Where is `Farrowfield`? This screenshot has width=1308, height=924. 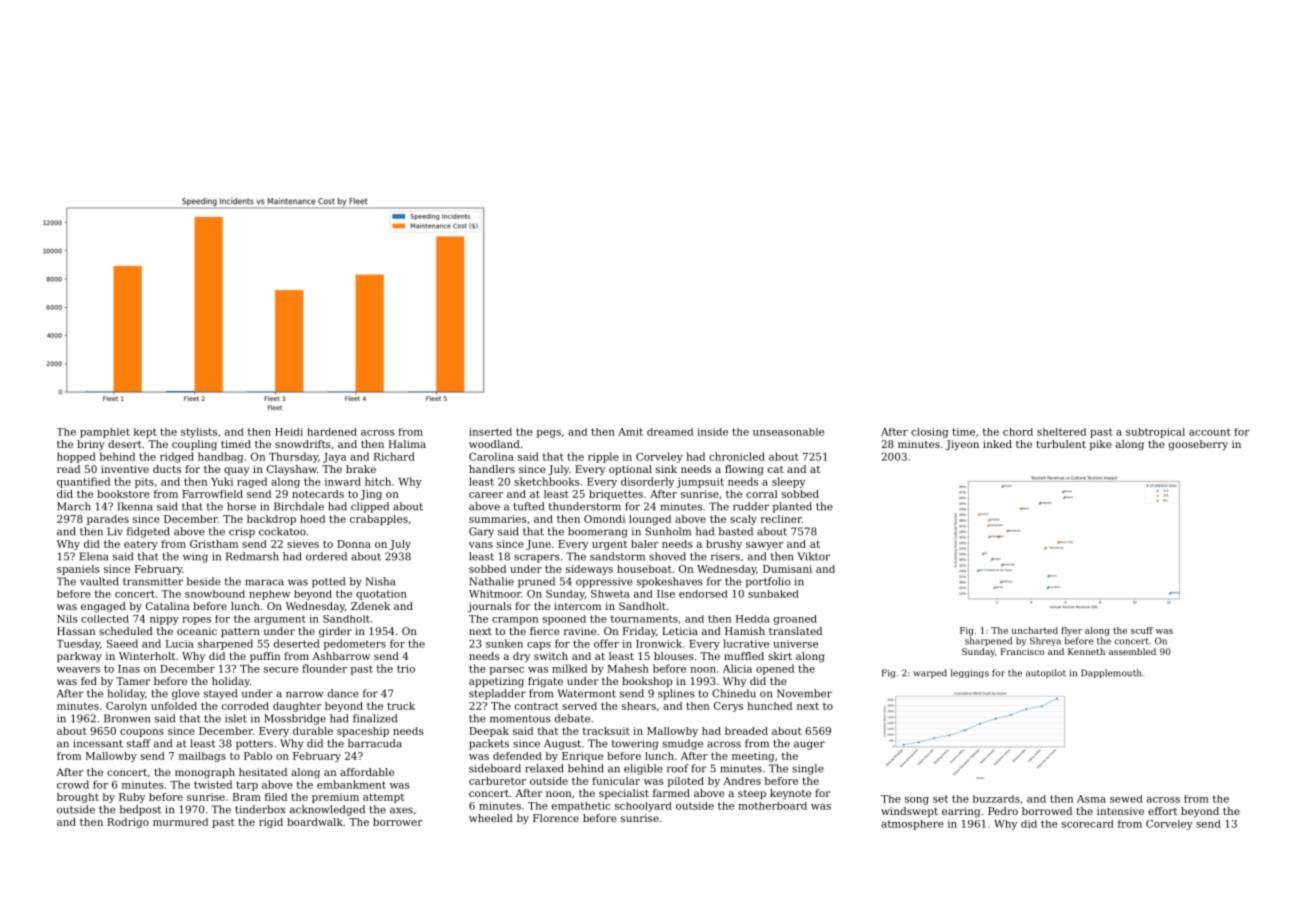 Farrowfield is located at coordinates (212, 494).
